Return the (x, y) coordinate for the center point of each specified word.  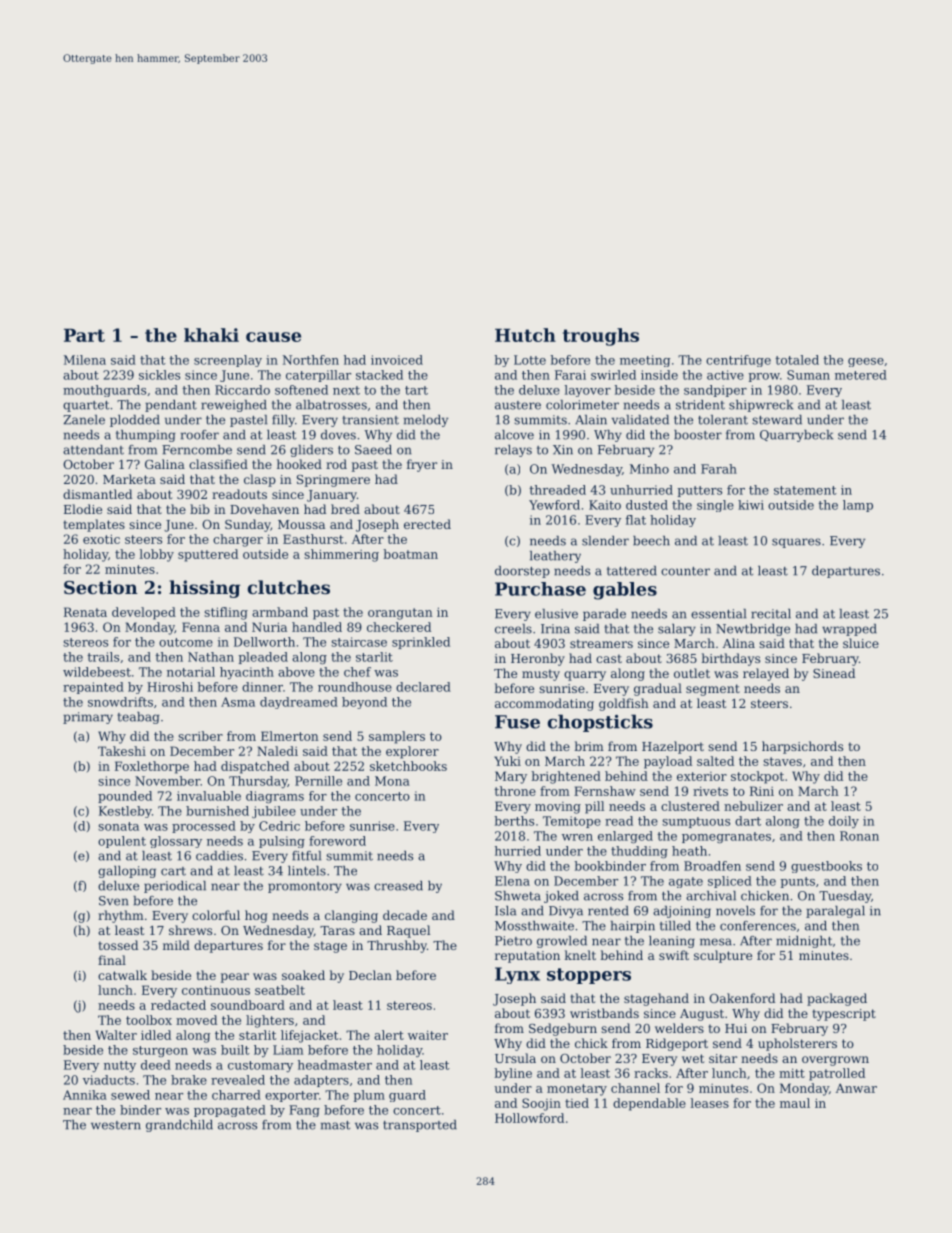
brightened (566, 777)
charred (236, 1095)
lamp (858, 506)
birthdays (730, 659)
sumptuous (696, 822)
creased (398, 886)
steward (777, 420)
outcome (186, 642)
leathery (555, 557)
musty (541, 675)
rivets (710, 791)
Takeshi (122, 751)
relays (513, 451)
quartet (86, 406)
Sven (114, 901)
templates (94, 525)
